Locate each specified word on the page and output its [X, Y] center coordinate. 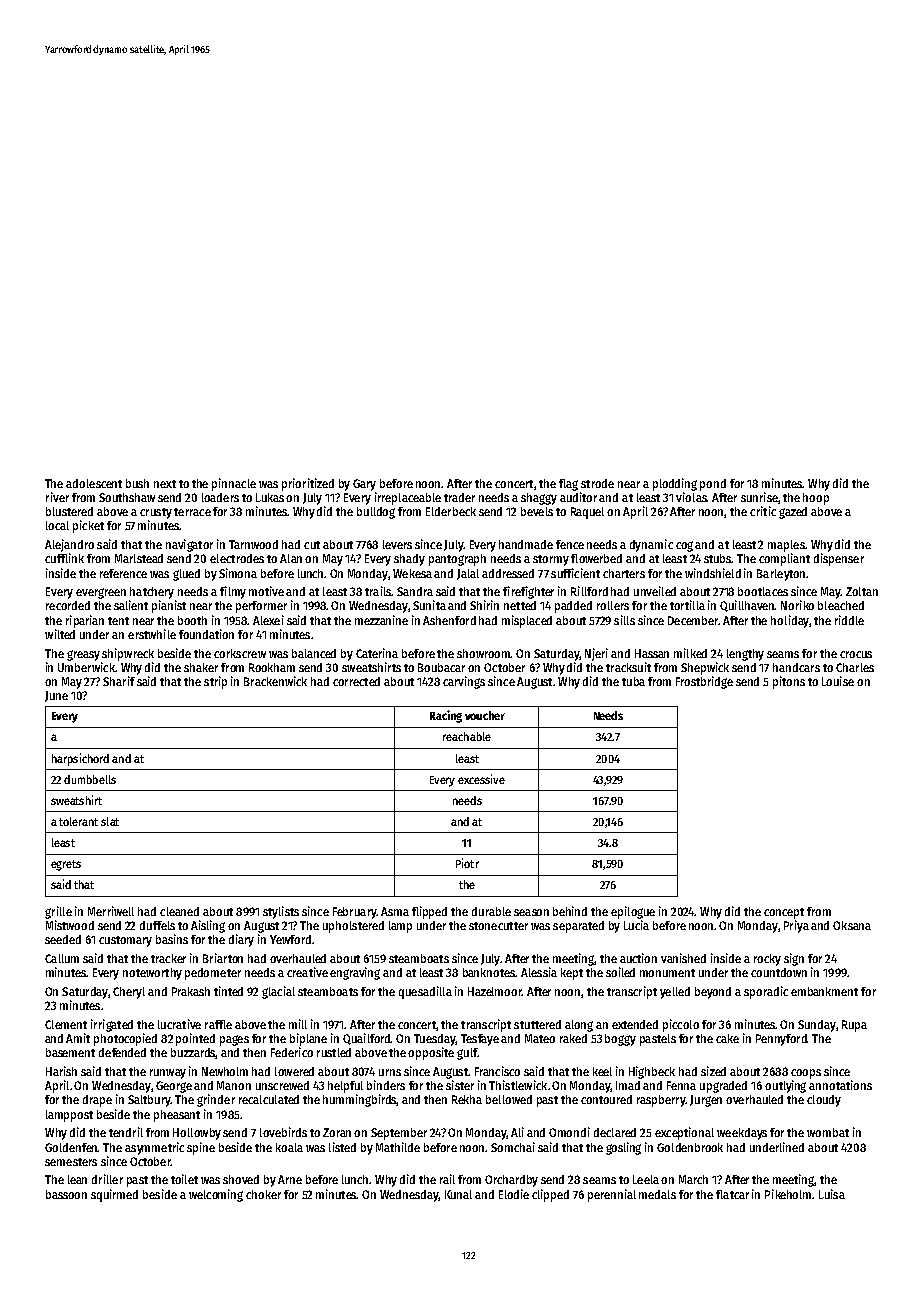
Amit [78, 1038]
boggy [620, 1040]
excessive [481, 779]
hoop [816, 499]
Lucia [636, 925]
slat [110, 821]
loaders [220, 497]
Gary [364, 485]
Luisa [832, 1194]
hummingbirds [360, 1100]
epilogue [633, 912]
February [355, 913]
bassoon [66, 1194]
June [56, 696]
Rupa [854, 1026]
